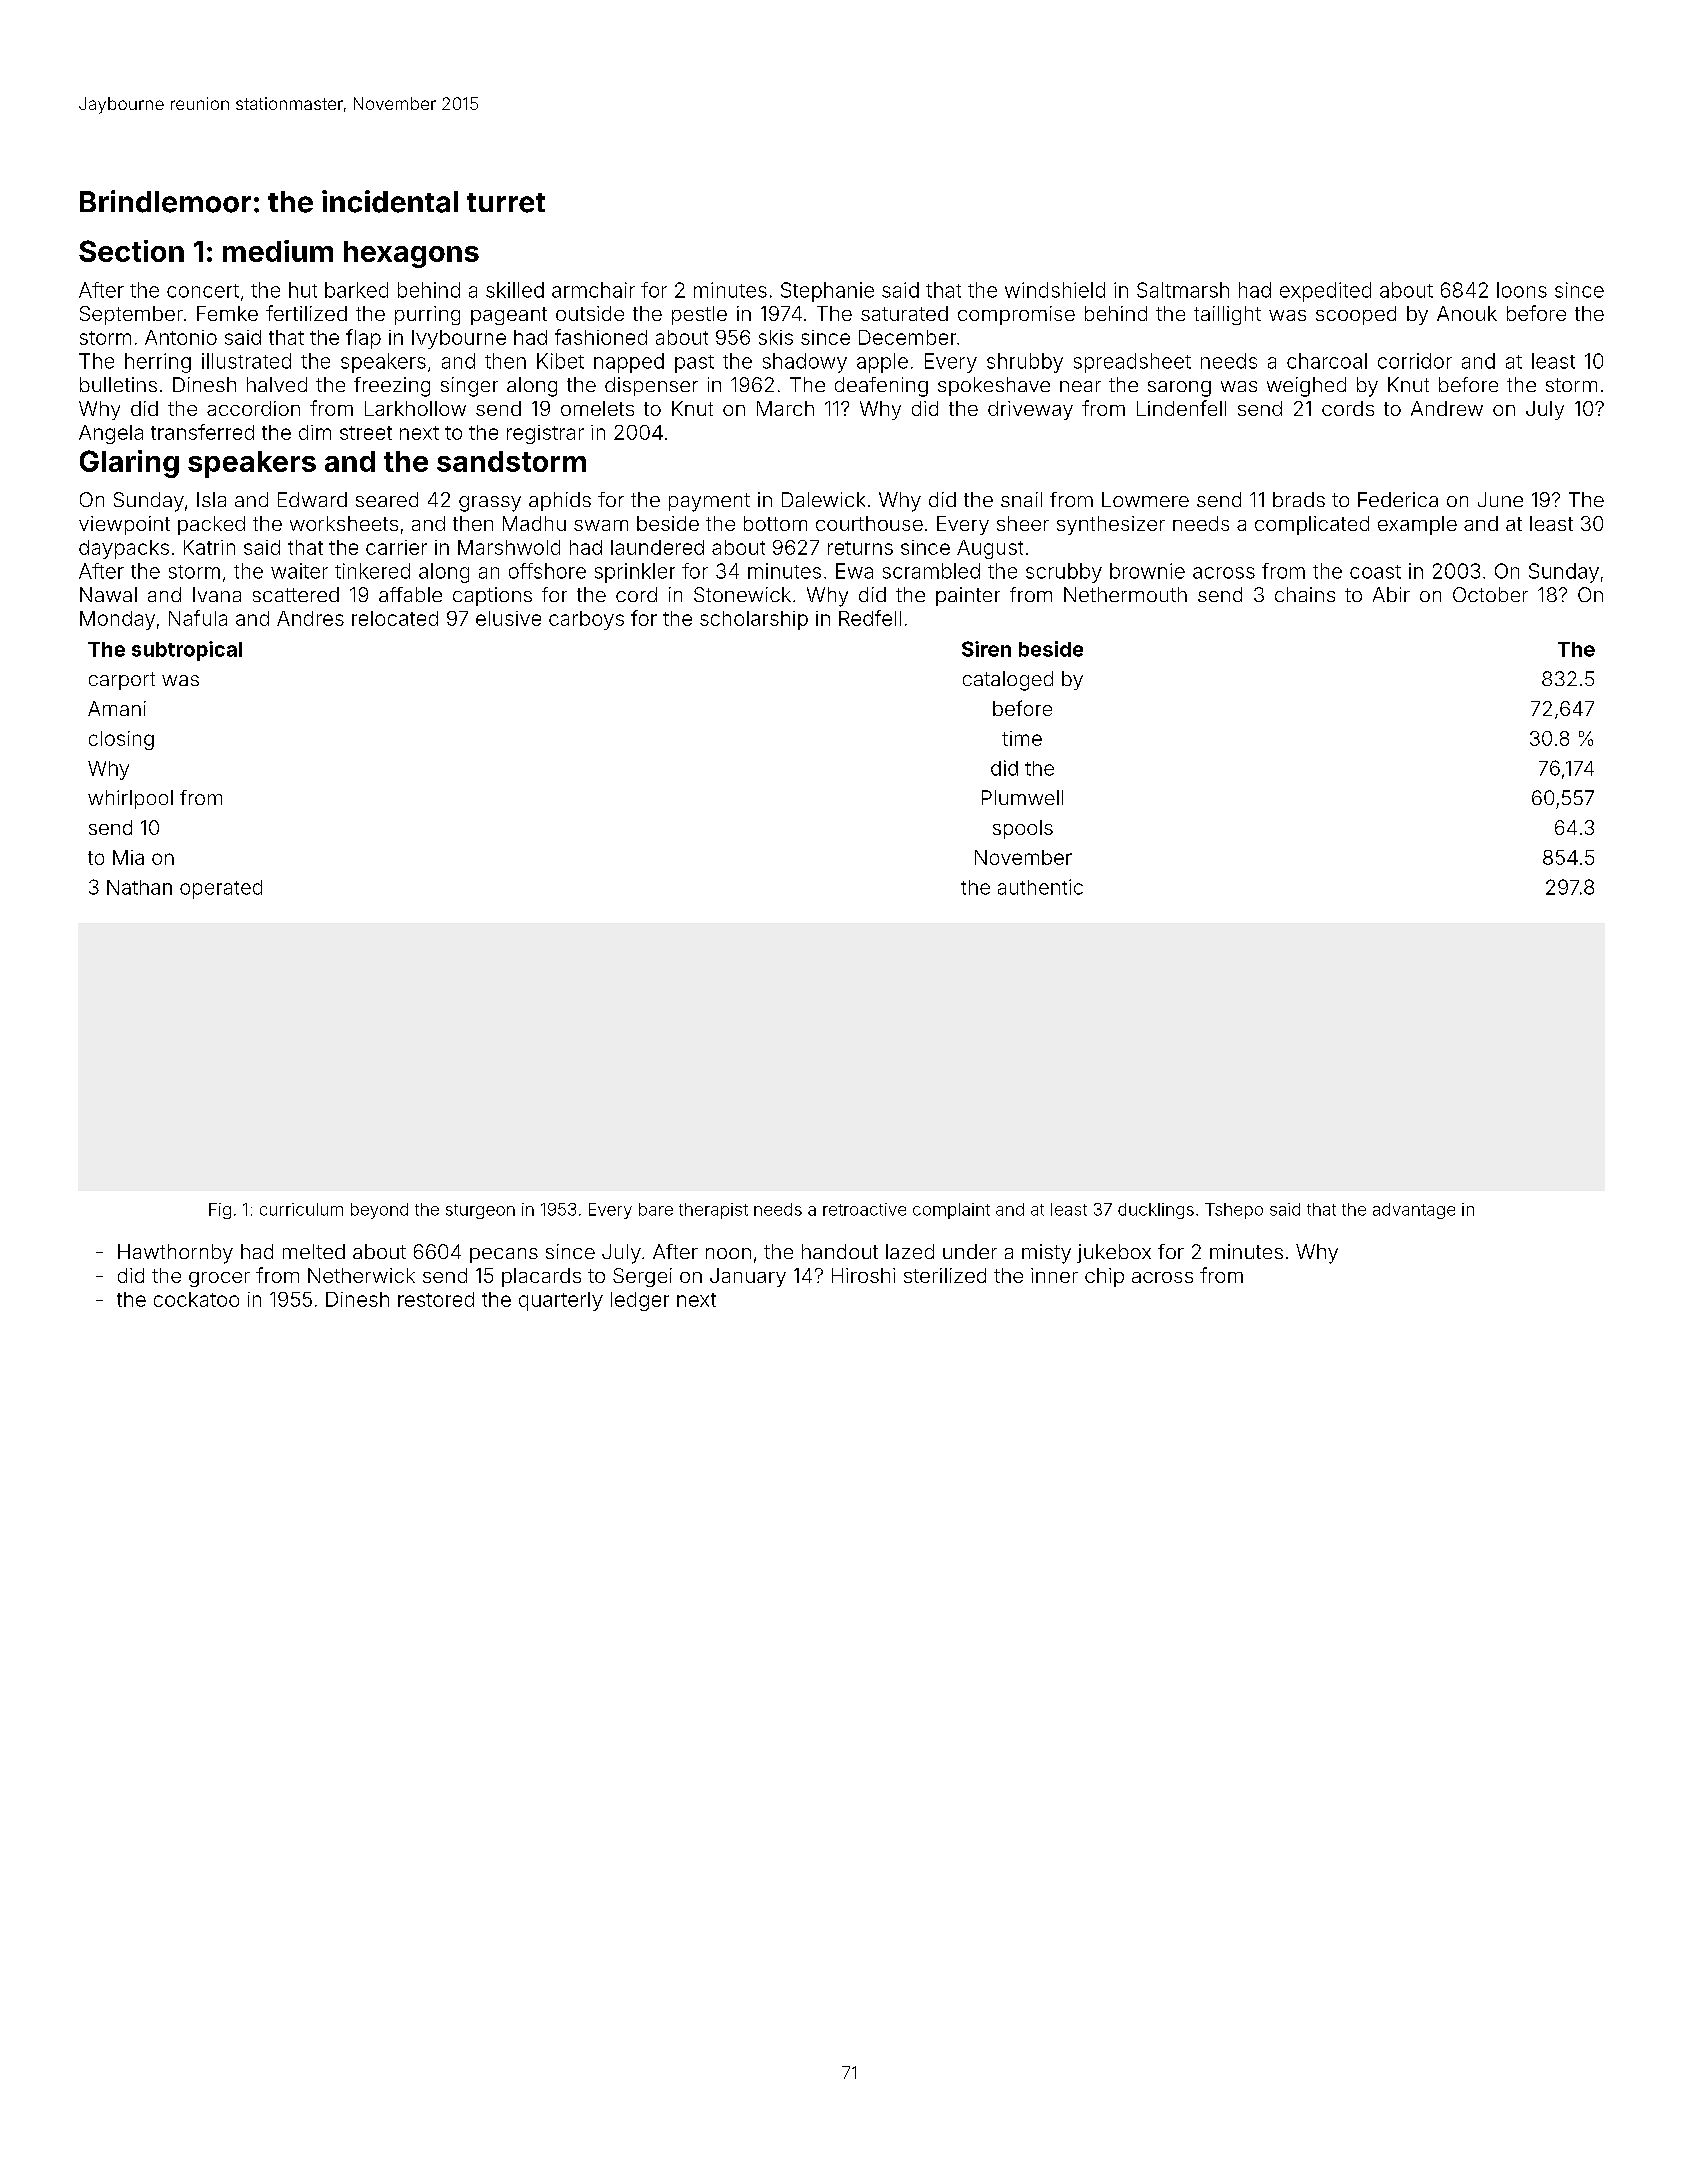  I want to click on loons, so click(1522, 290).
